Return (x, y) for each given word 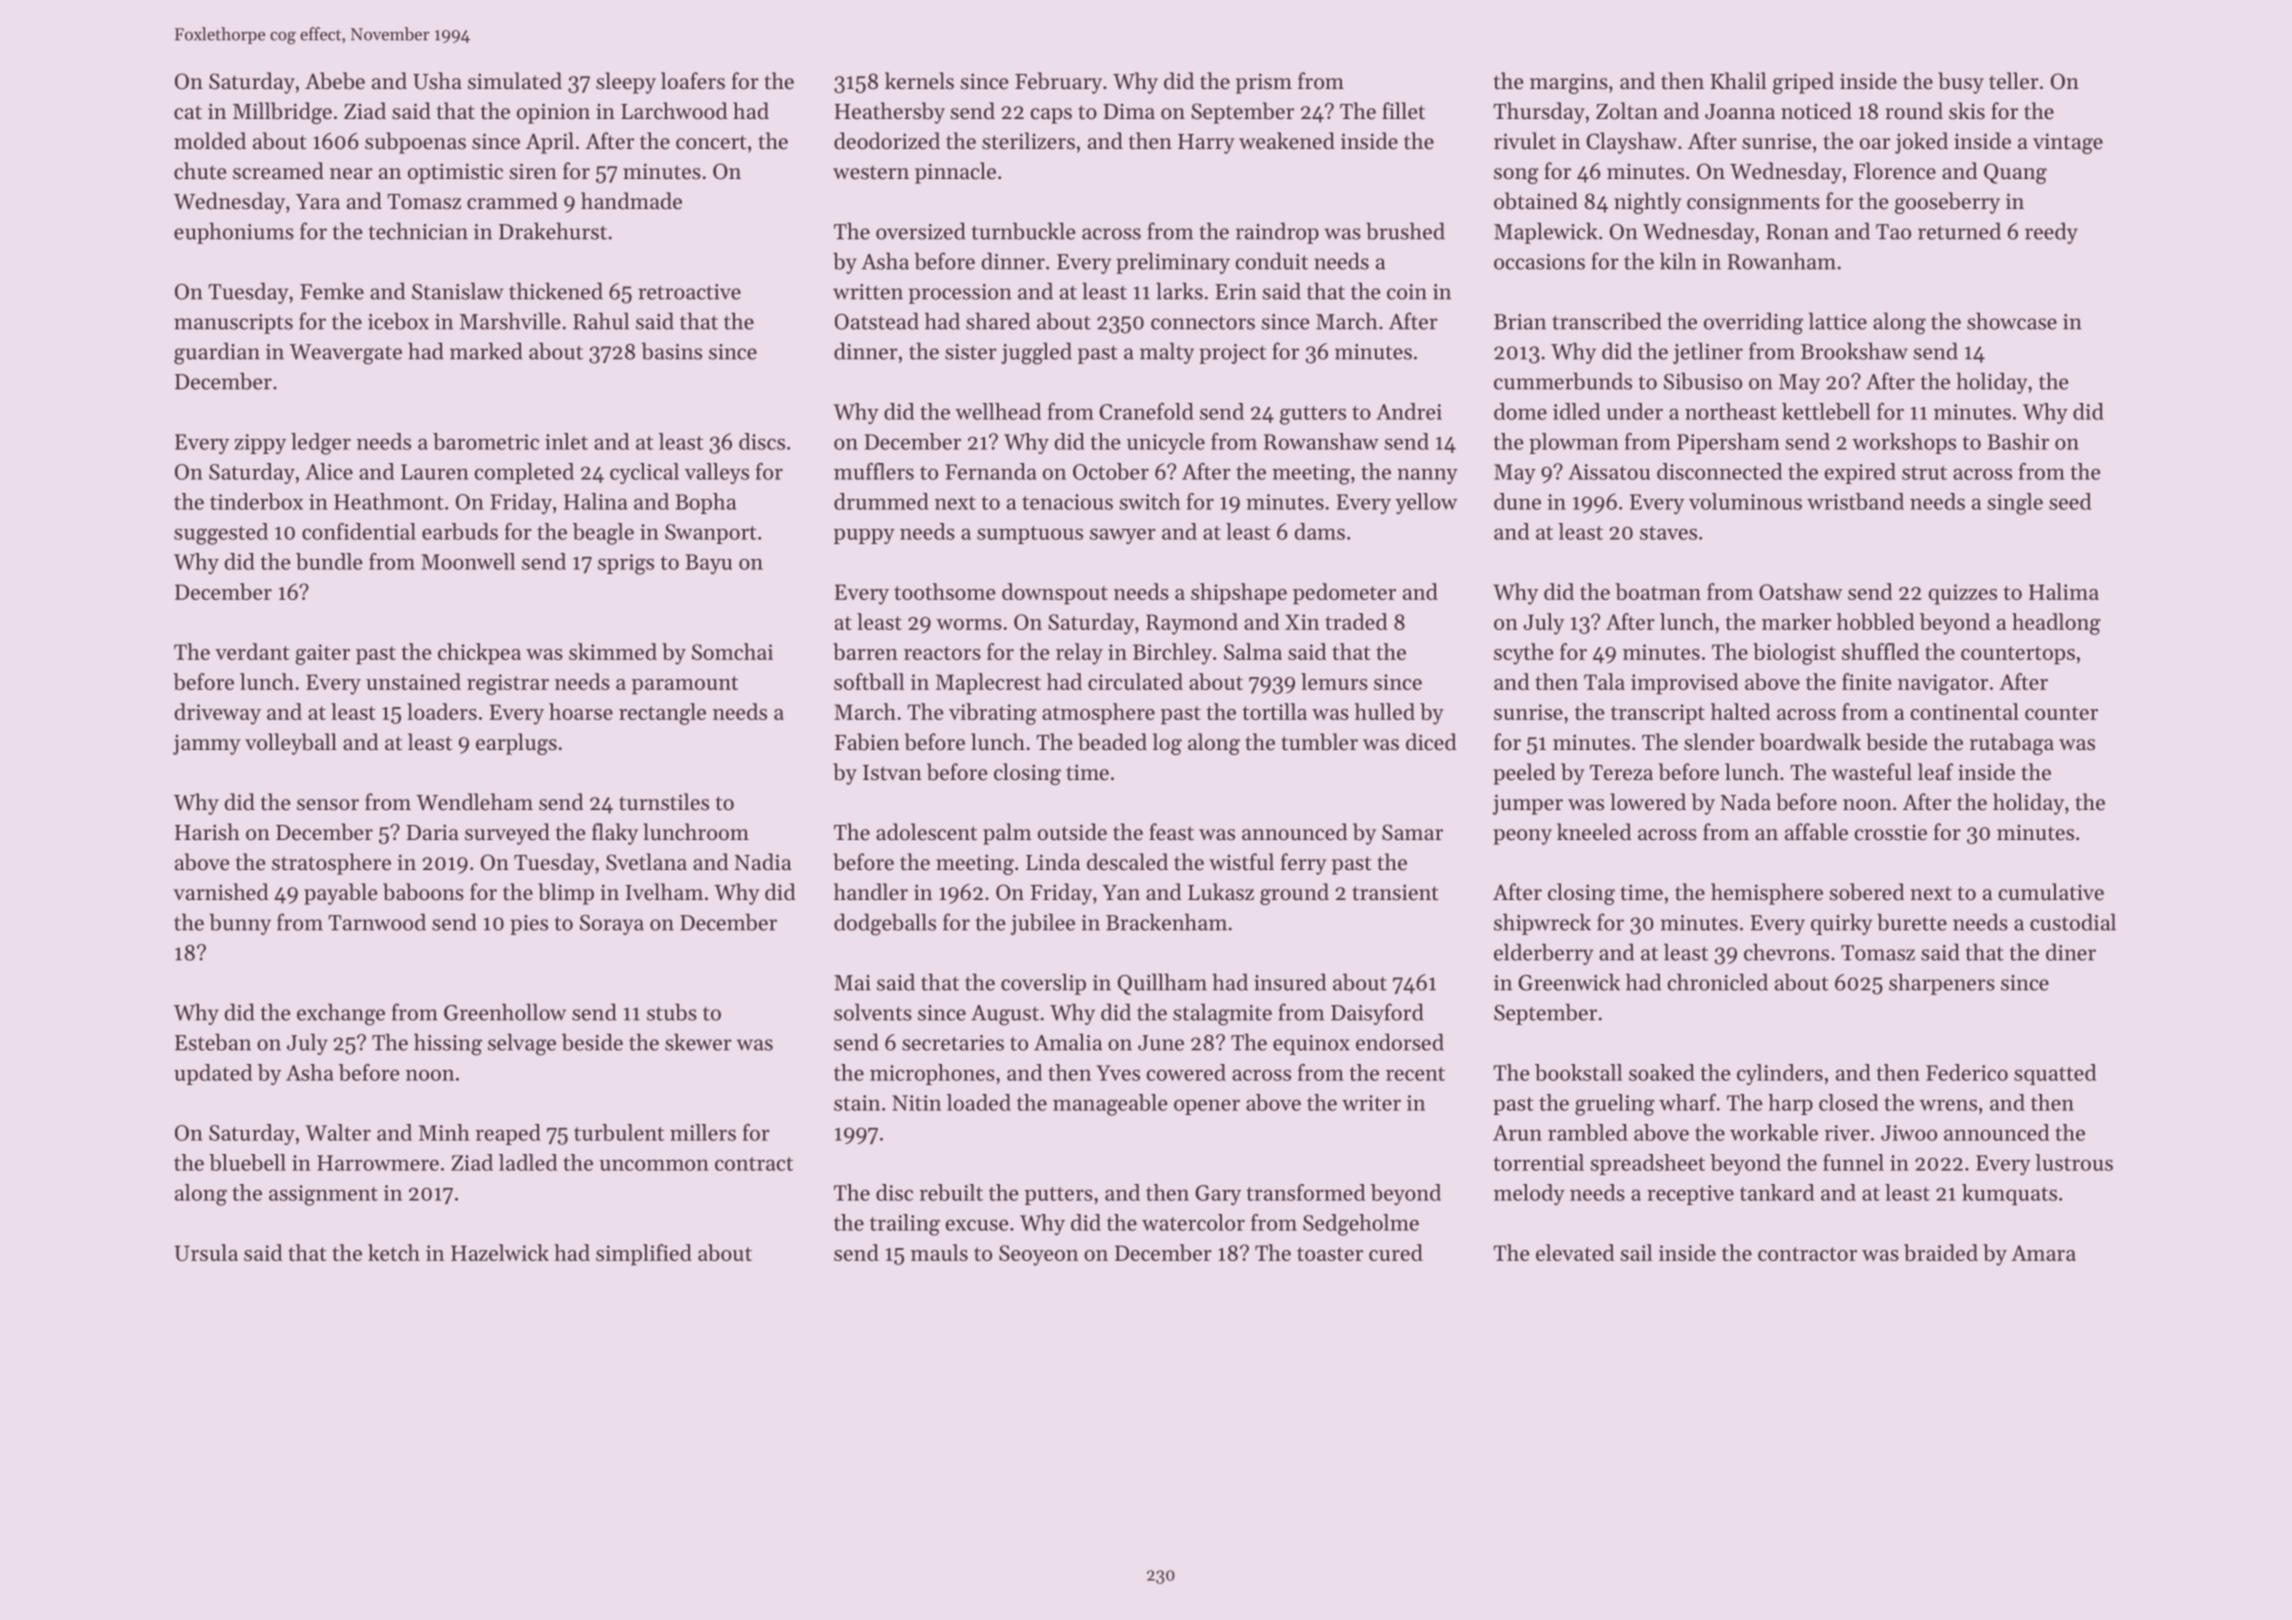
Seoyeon (1038, 1255)
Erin (1236, 292)
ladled (528, 1162)
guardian (217, 353)
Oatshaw (1800, 591)
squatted (2055, 1074)
